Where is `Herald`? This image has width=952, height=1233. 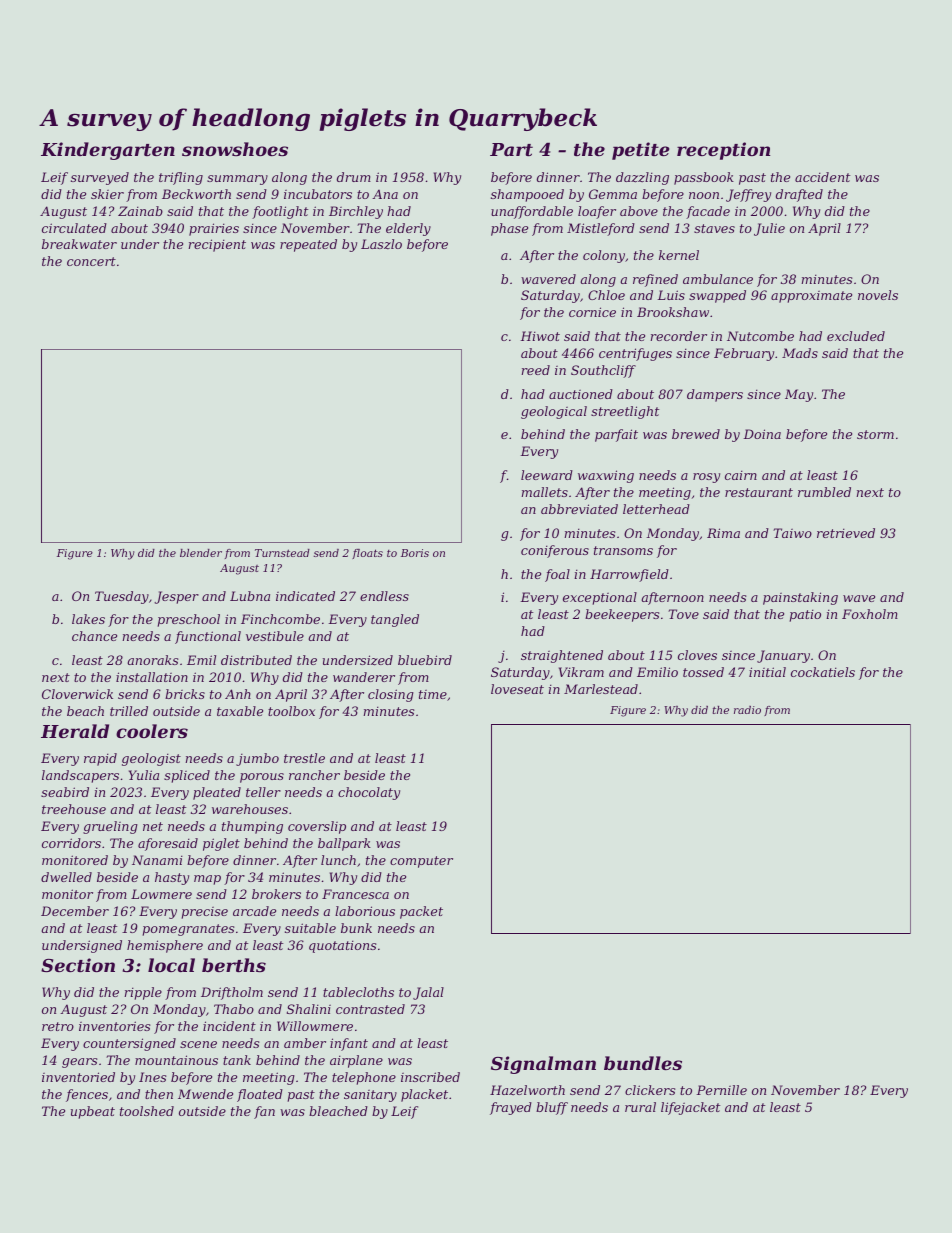
Herald is located at coordinates (75, 731).
